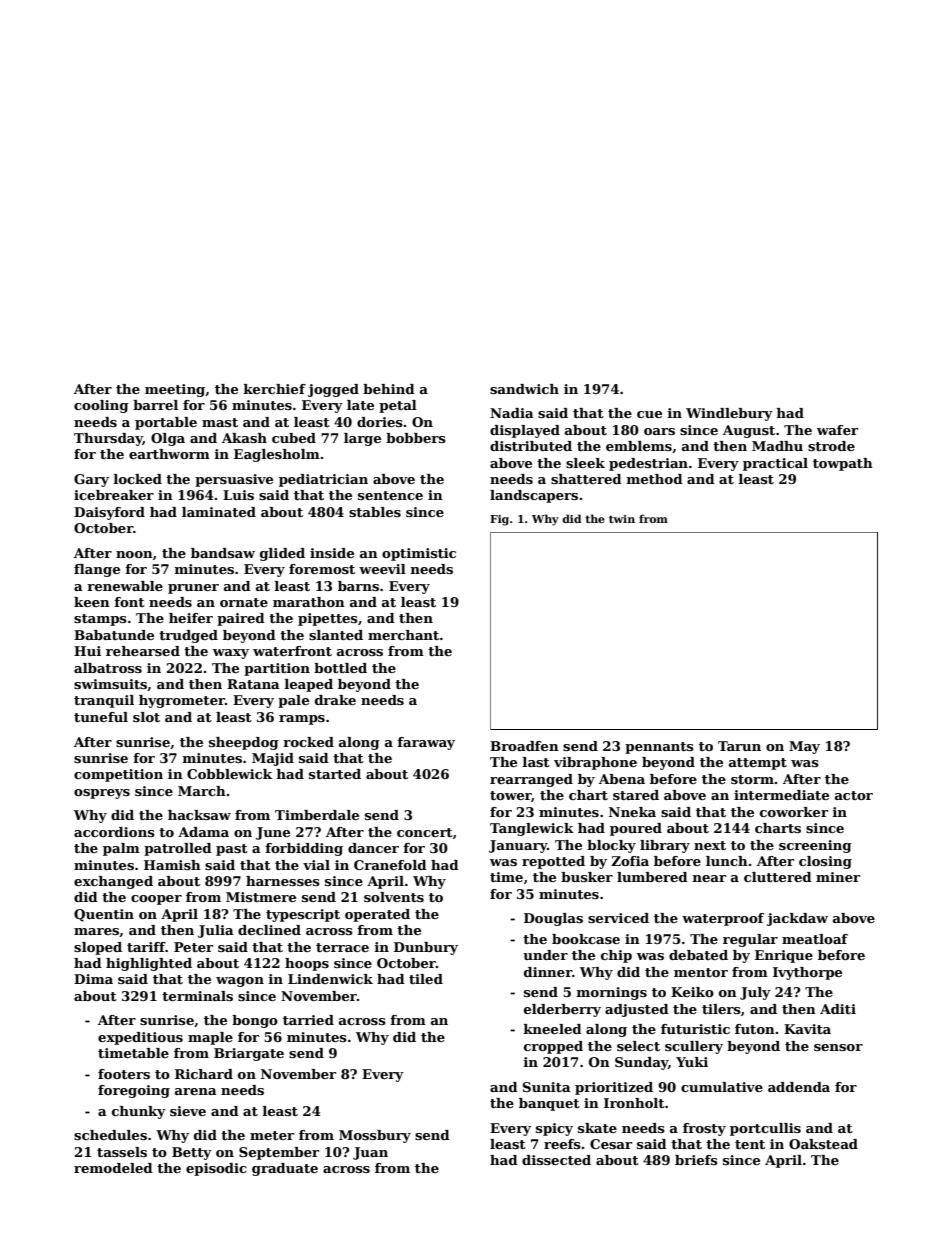 This document has width=952, height=1233. What do you see at coordinates (524, 389) in the document?
I see `sandwich` at bounding box center [524, 389].
